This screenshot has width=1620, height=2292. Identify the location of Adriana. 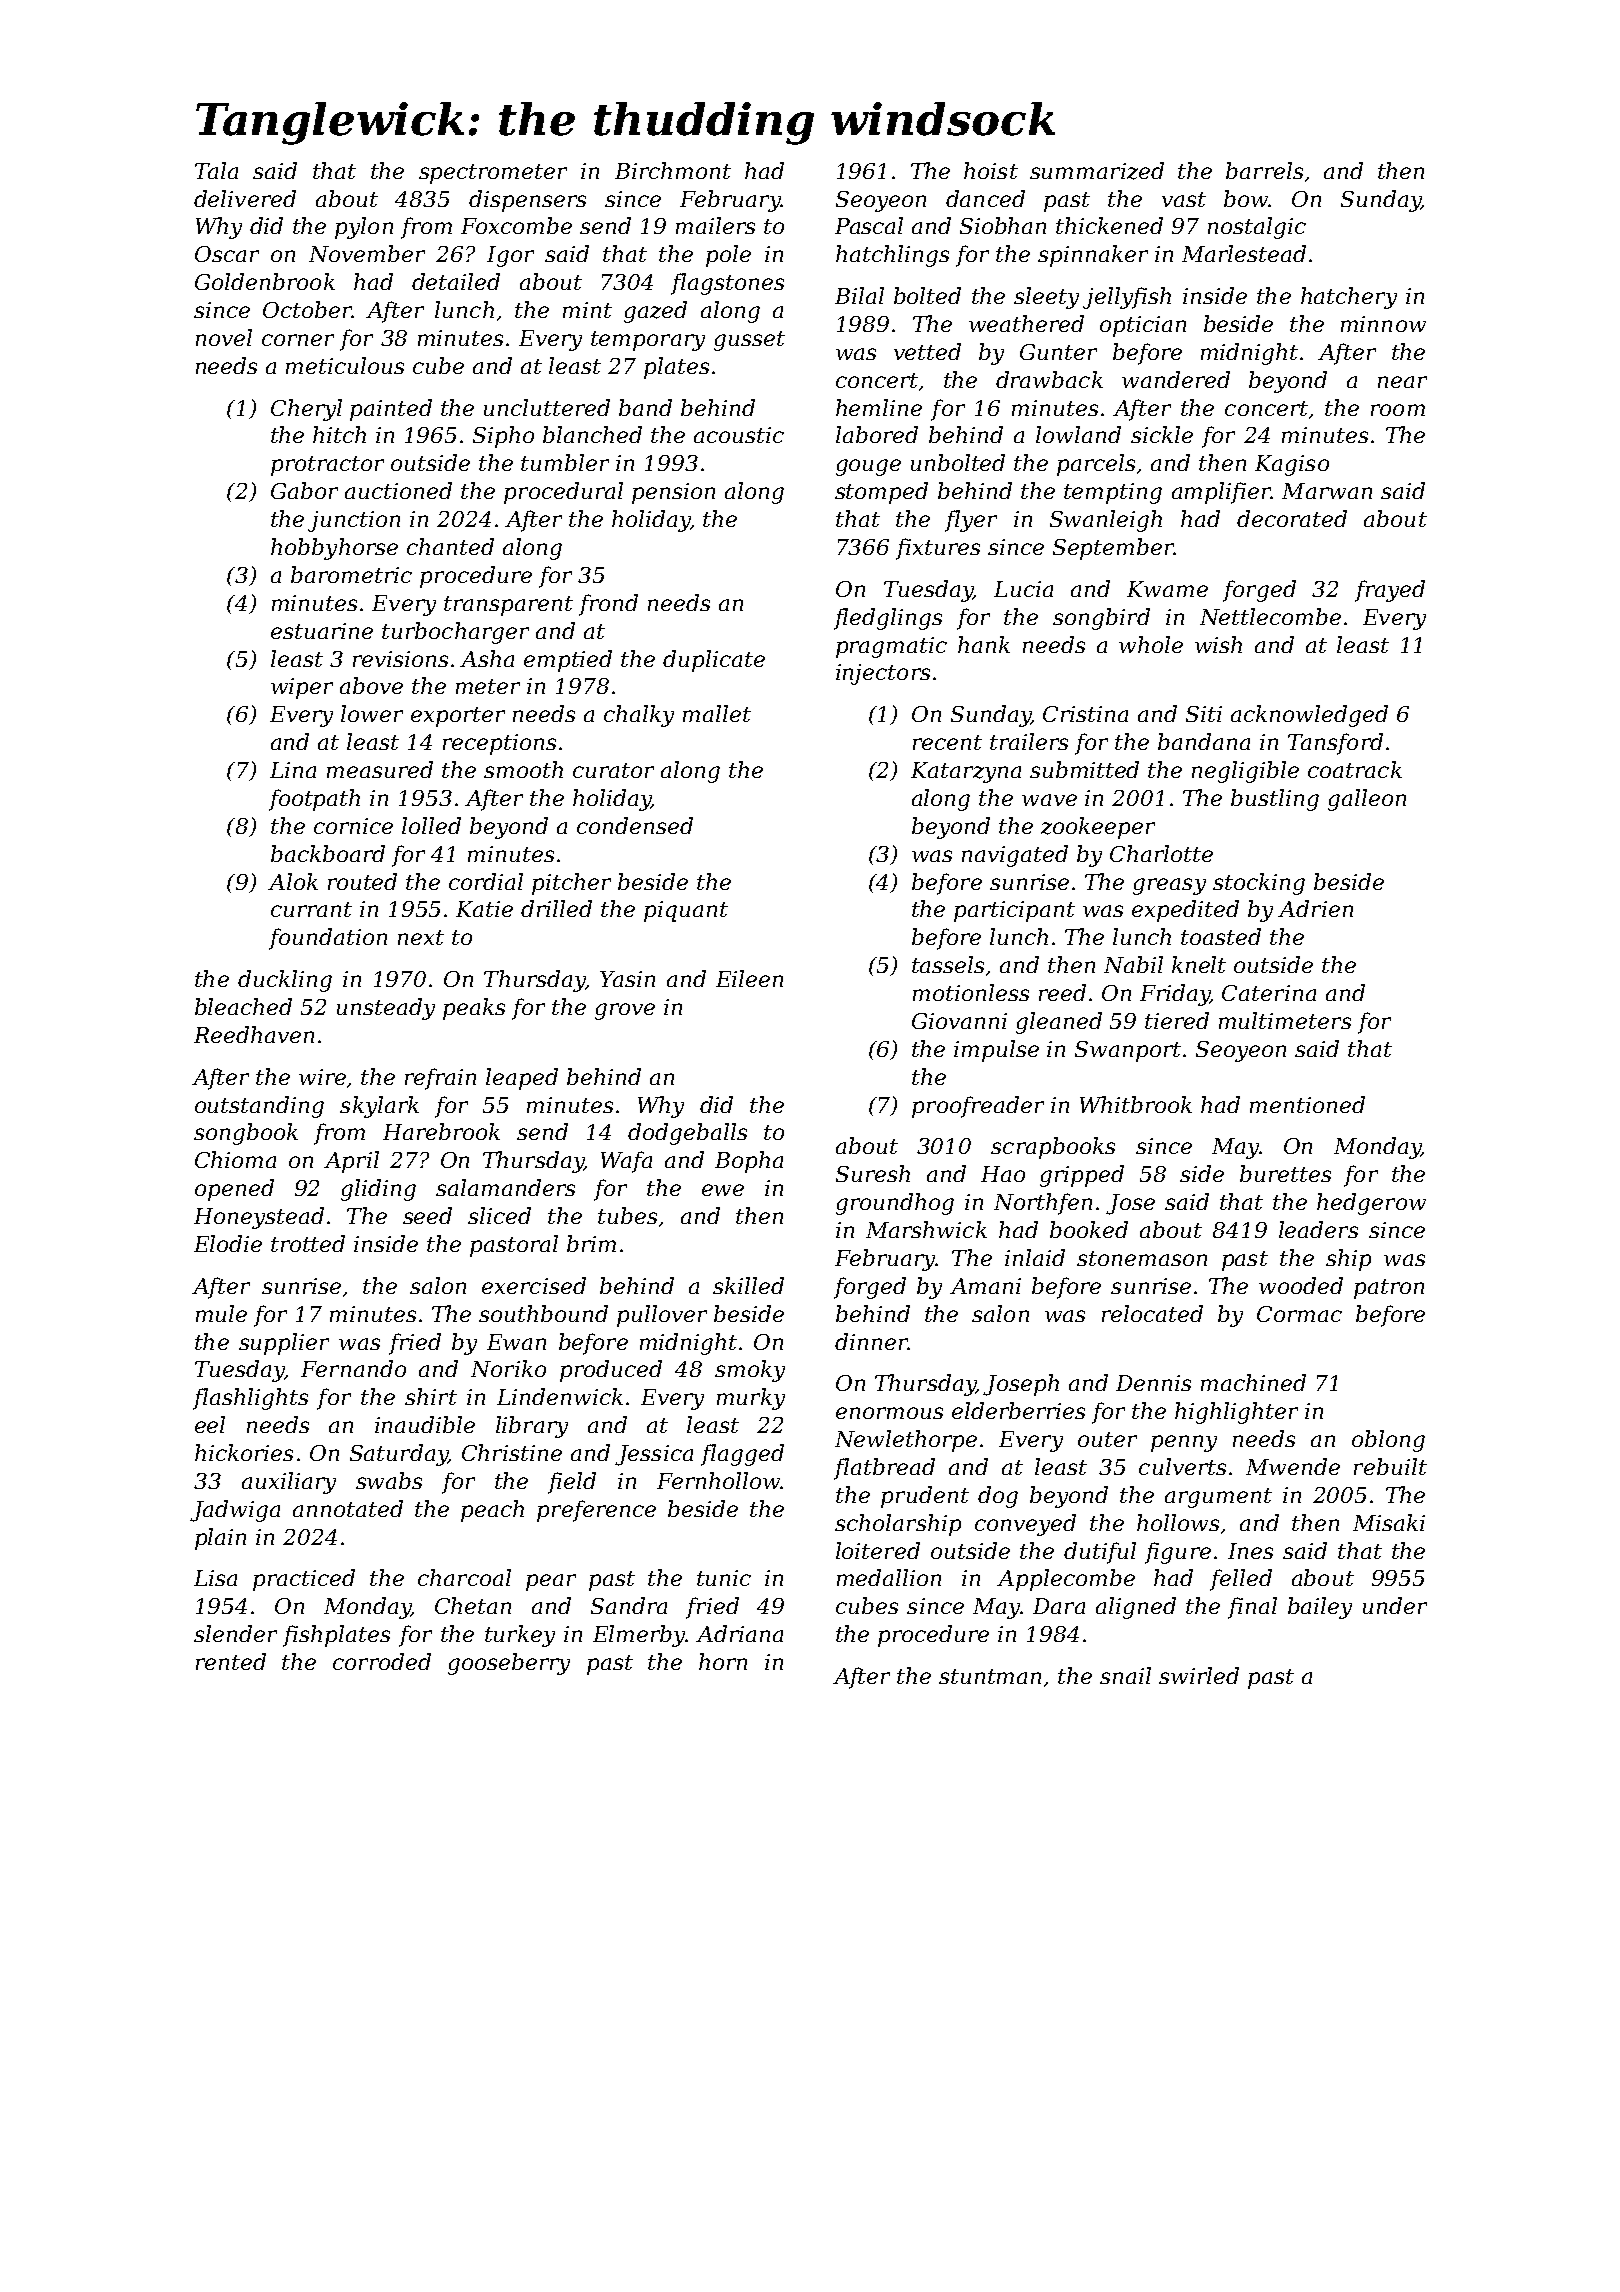
(739, 1633).
